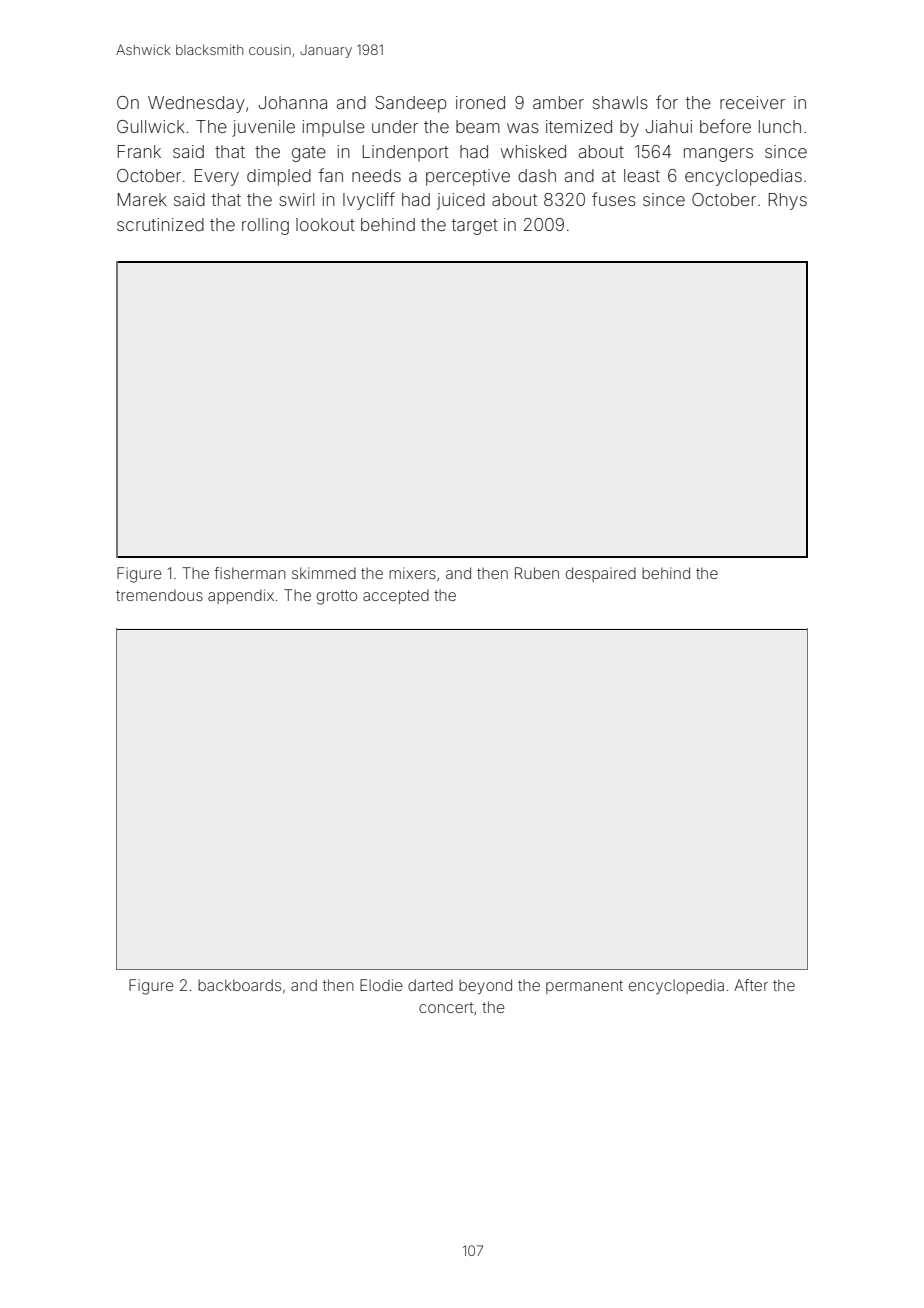 Image resolution: width=924 pixels, height=1308 pixels. Describe the element at coordinates (537, 573) in the screenshot. I see `Ruben` at that location.
